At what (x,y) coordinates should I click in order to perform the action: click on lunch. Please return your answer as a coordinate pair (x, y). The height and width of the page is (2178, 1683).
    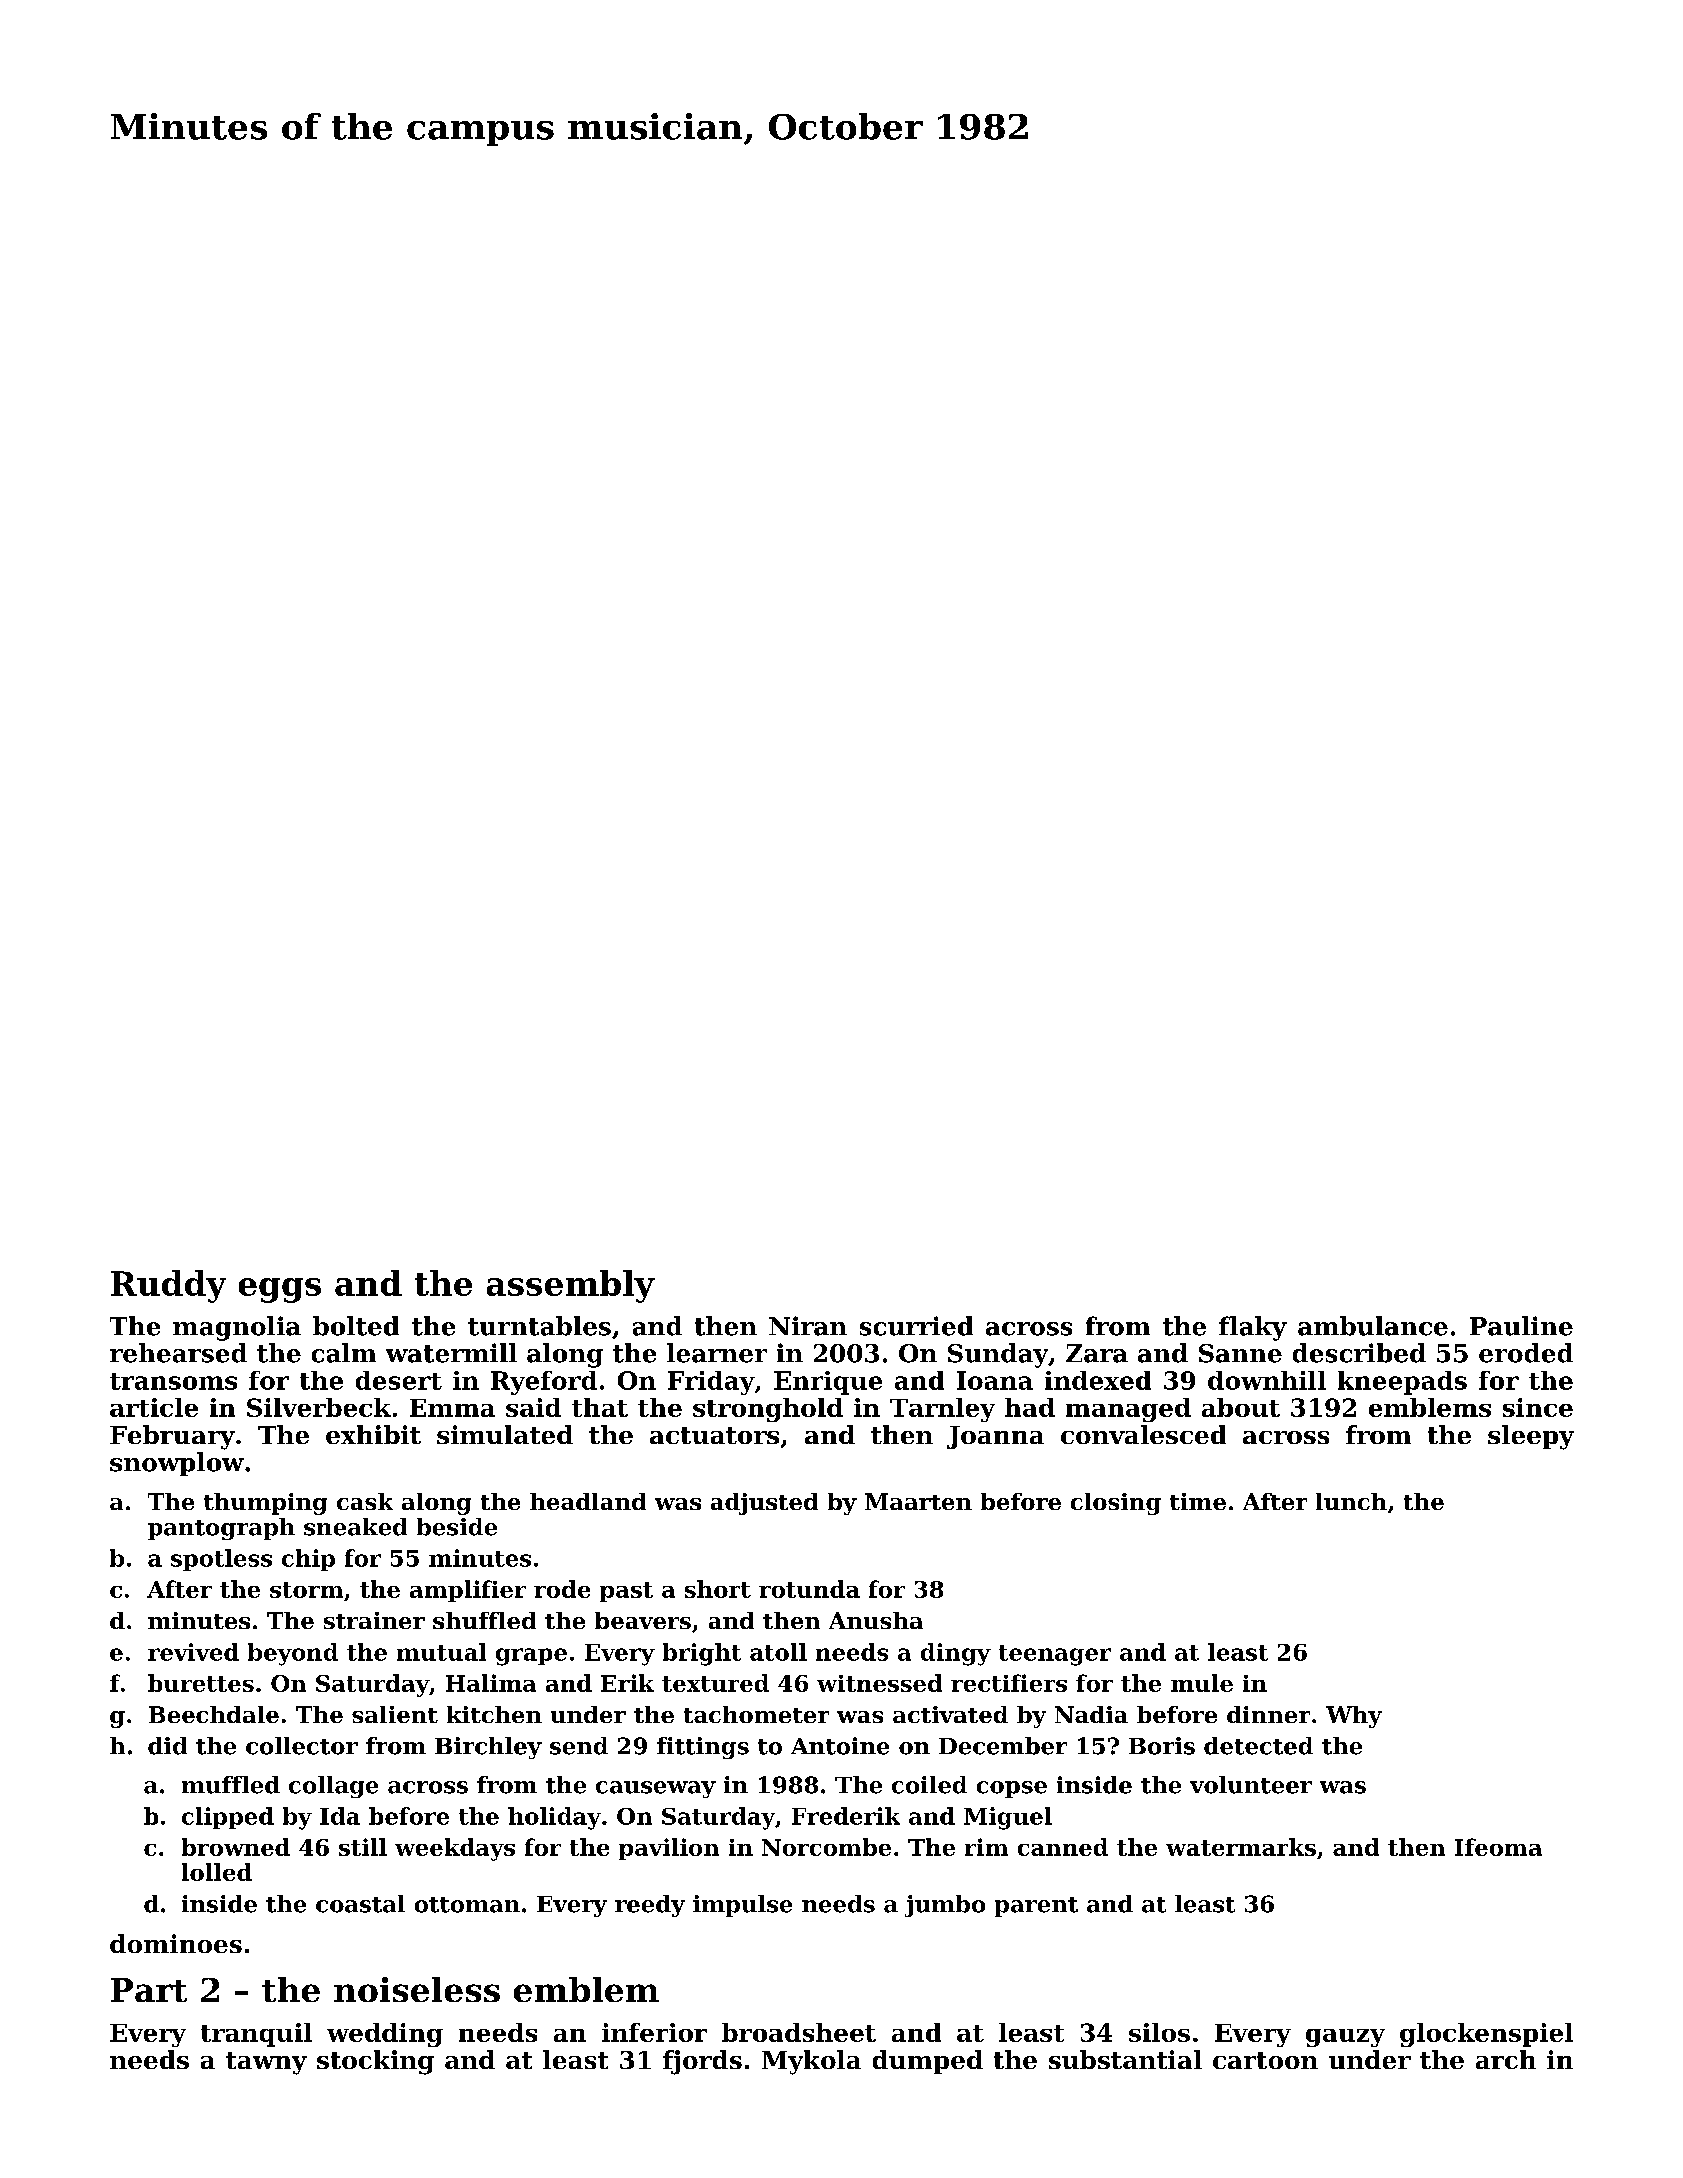
    Looking at the image, I should click on (1351, 1501).
